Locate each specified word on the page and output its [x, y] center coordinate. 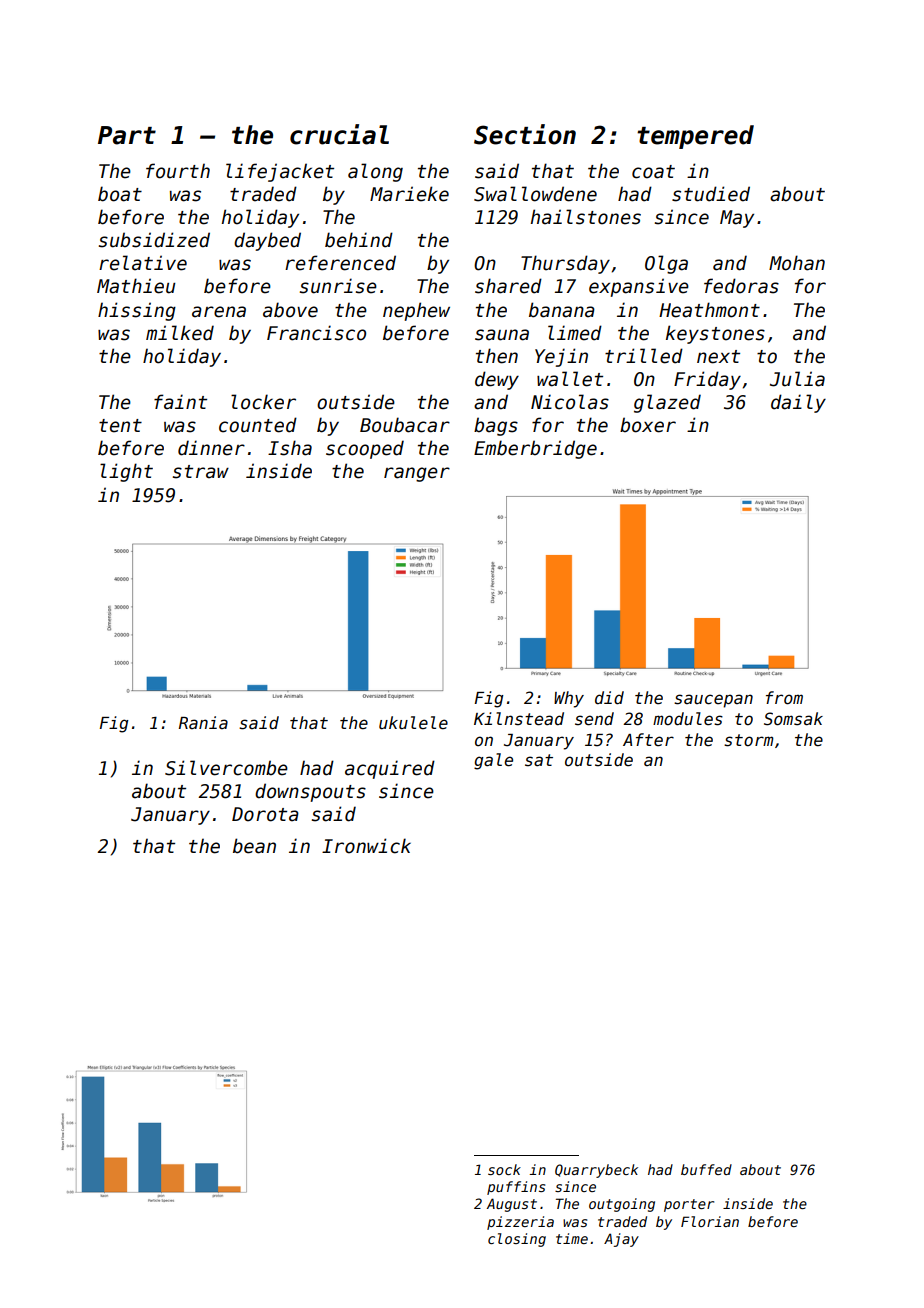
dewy [497, 380]
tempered [695, 137]
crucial [339, 134]
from [784, 698]
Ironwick [366, 846]
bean [254, 846]
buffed [706, 1169]
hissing [137, 311]
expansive [639, 287]
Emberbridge [535, 449]
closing [517, 1240]
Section [525, 134]
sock [504, 1169]
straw [201, 472]
